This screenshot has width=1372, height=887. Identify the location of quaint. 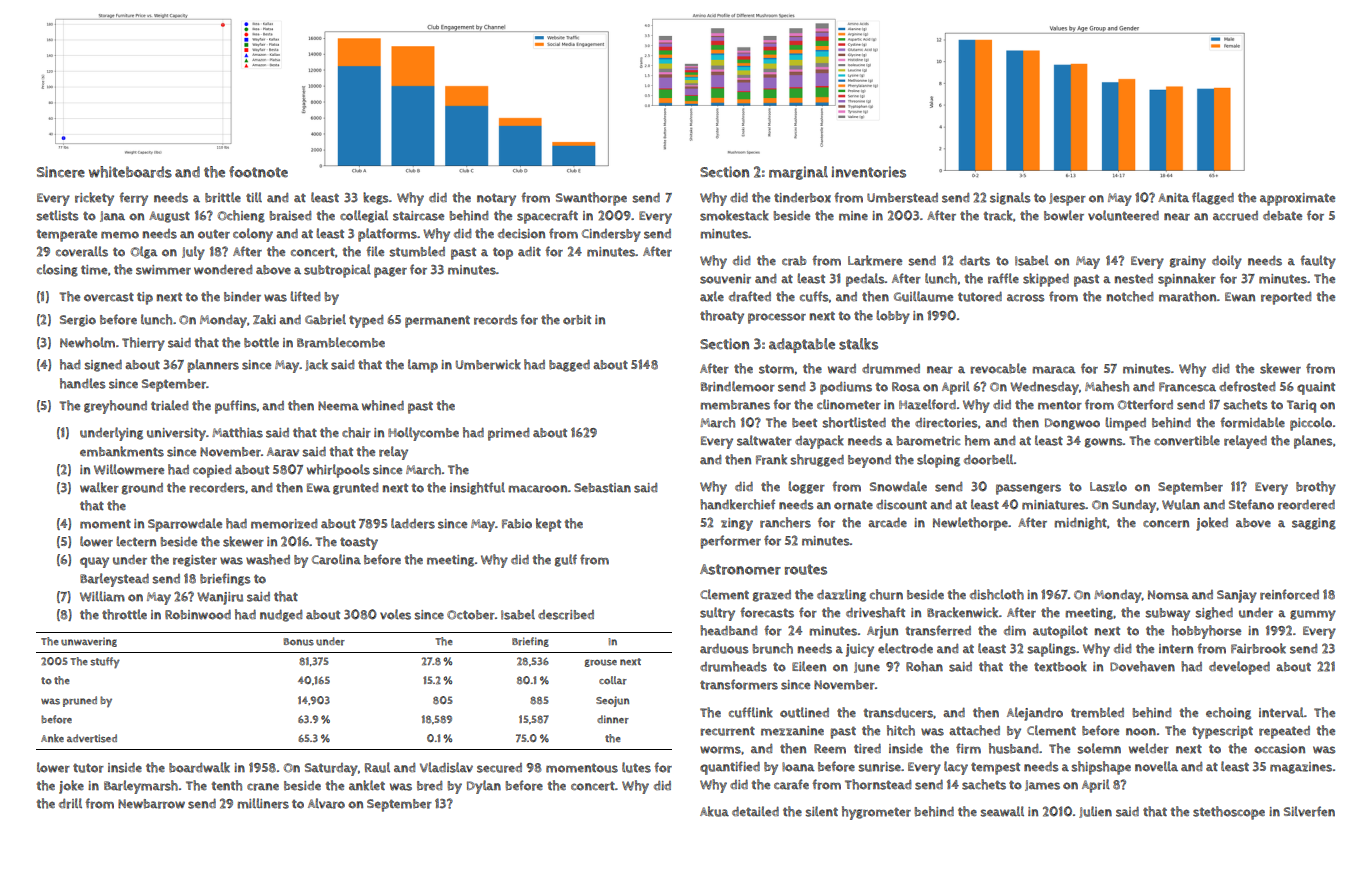
(1316, 388).
